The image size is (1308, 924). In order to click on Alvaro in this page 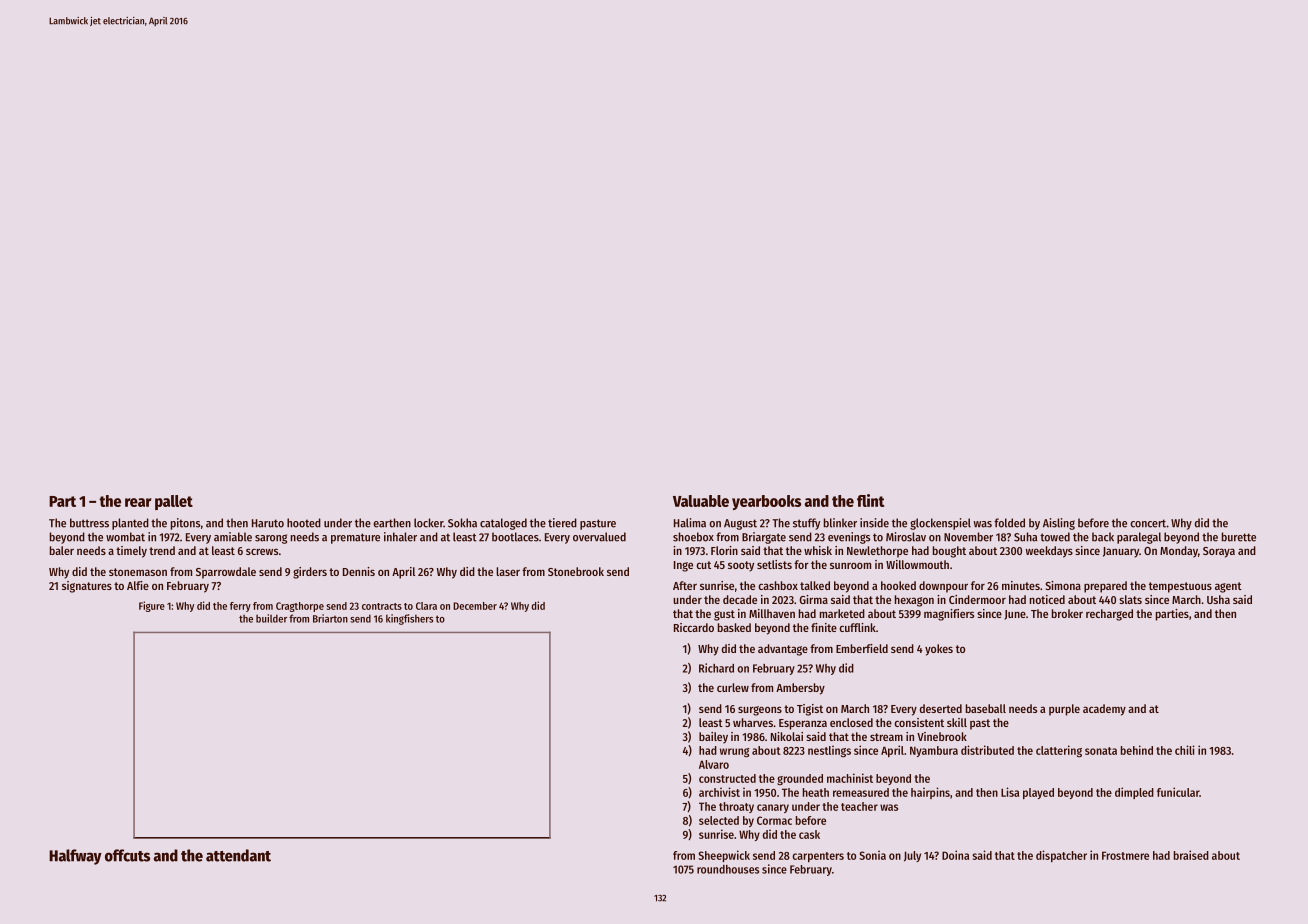, I will do `click(714, 764)`.
